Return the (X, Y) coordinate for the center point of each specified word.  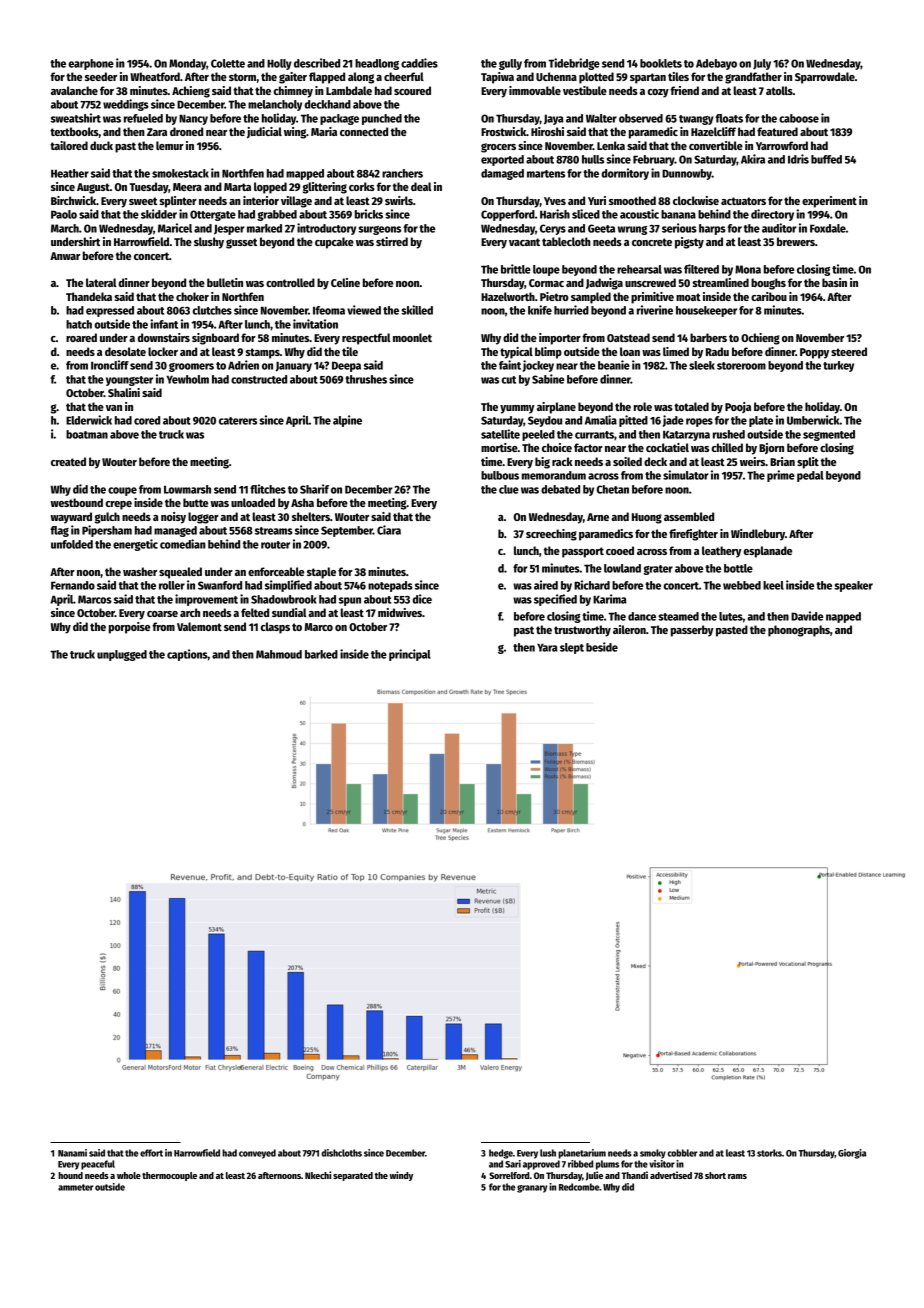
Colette (228, 63)
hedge (501, 1154)
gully (510, 64)
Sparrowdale (825, 78)
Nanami (72, 1153)
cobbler (682, 1153)
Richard (592, 585)
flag (59, 531)
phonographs (799, 631)
